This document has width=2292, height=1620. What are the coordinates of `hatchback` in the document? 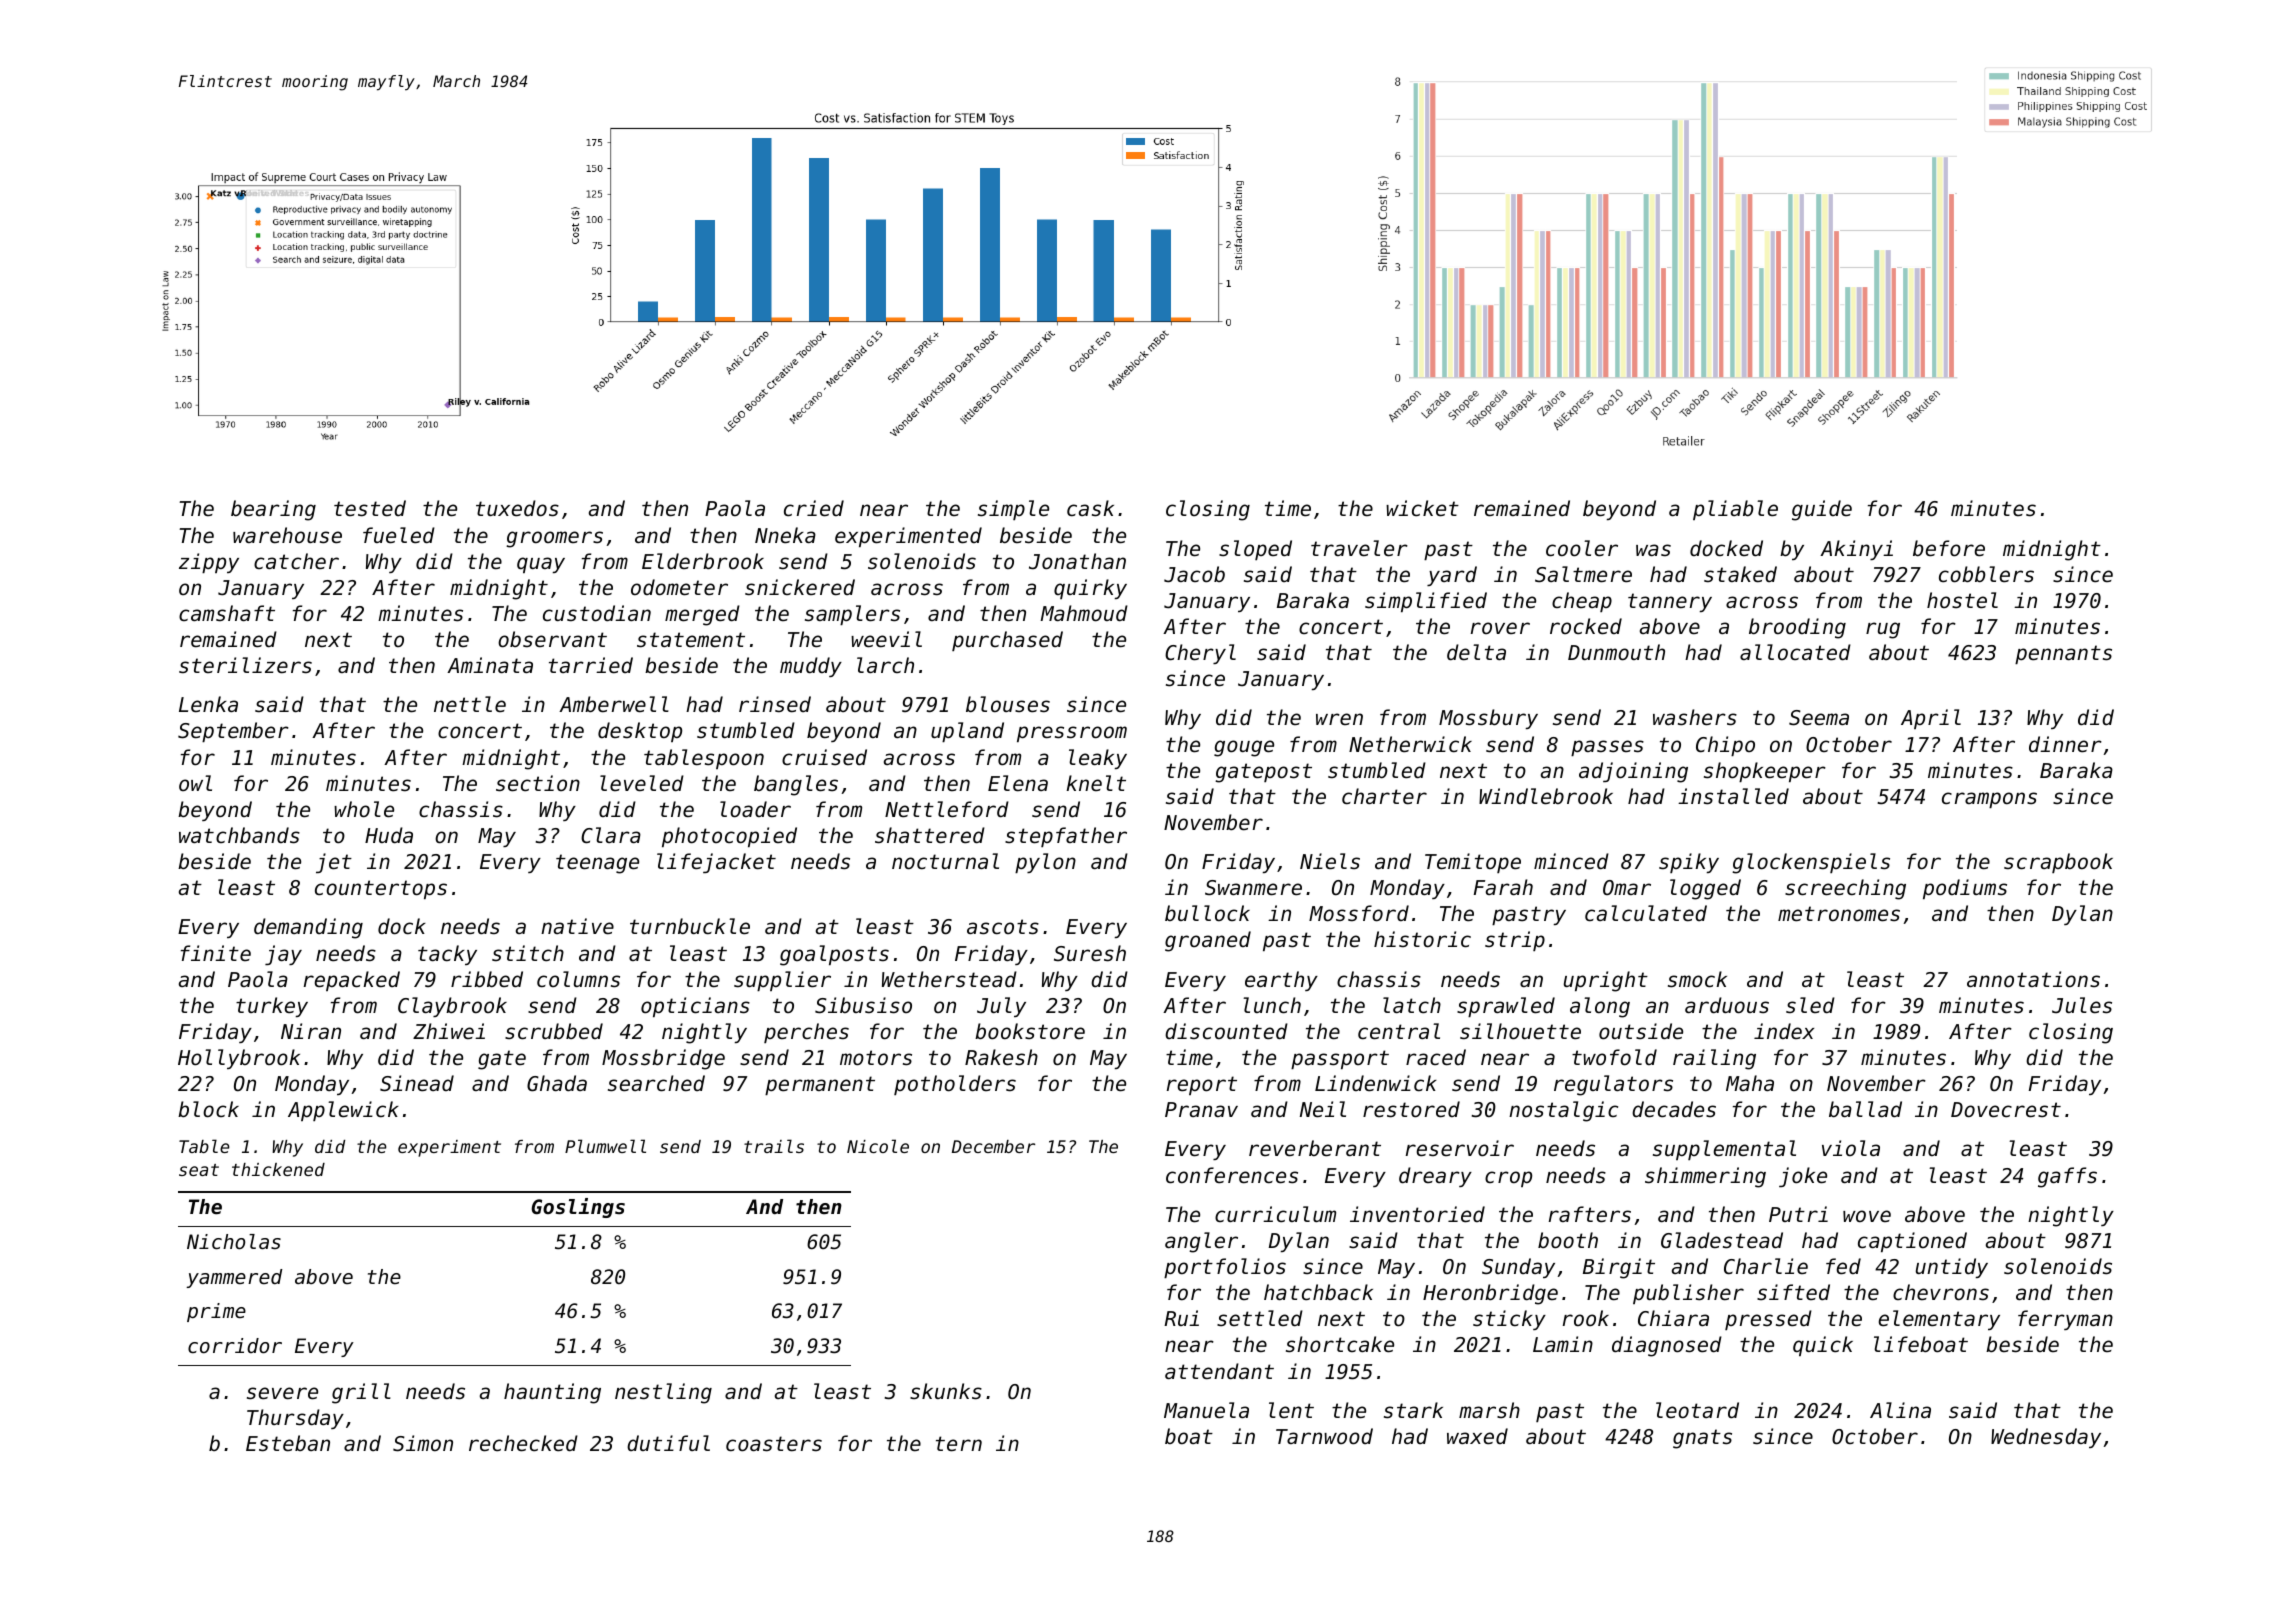 It's located at (1318, 1292).
